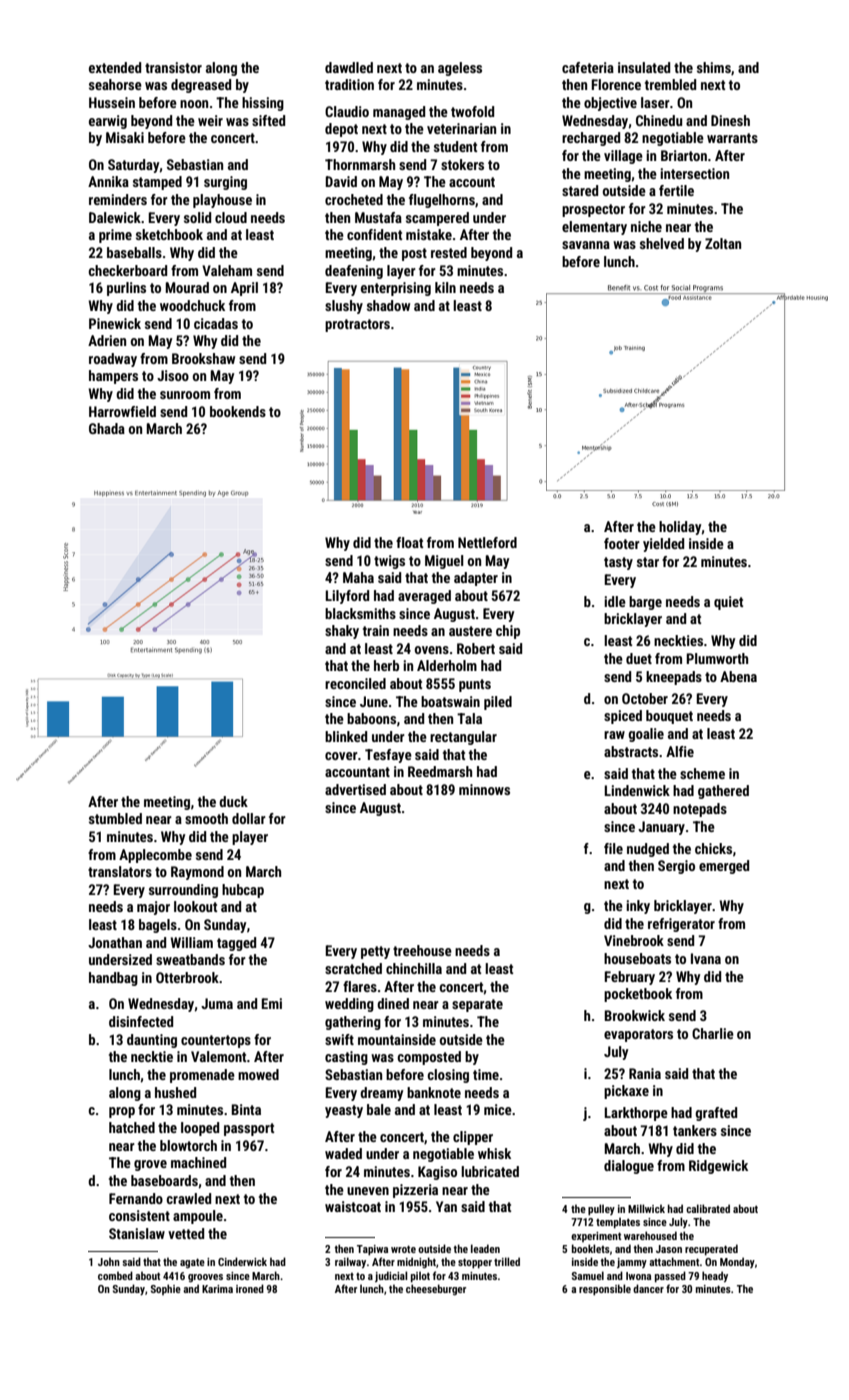 The height and width of the screenshot is (1400, 849). What do you see at coordinates (201, 86) in the screenshot?
I see `degreased` at bounding box center [201, 86].
